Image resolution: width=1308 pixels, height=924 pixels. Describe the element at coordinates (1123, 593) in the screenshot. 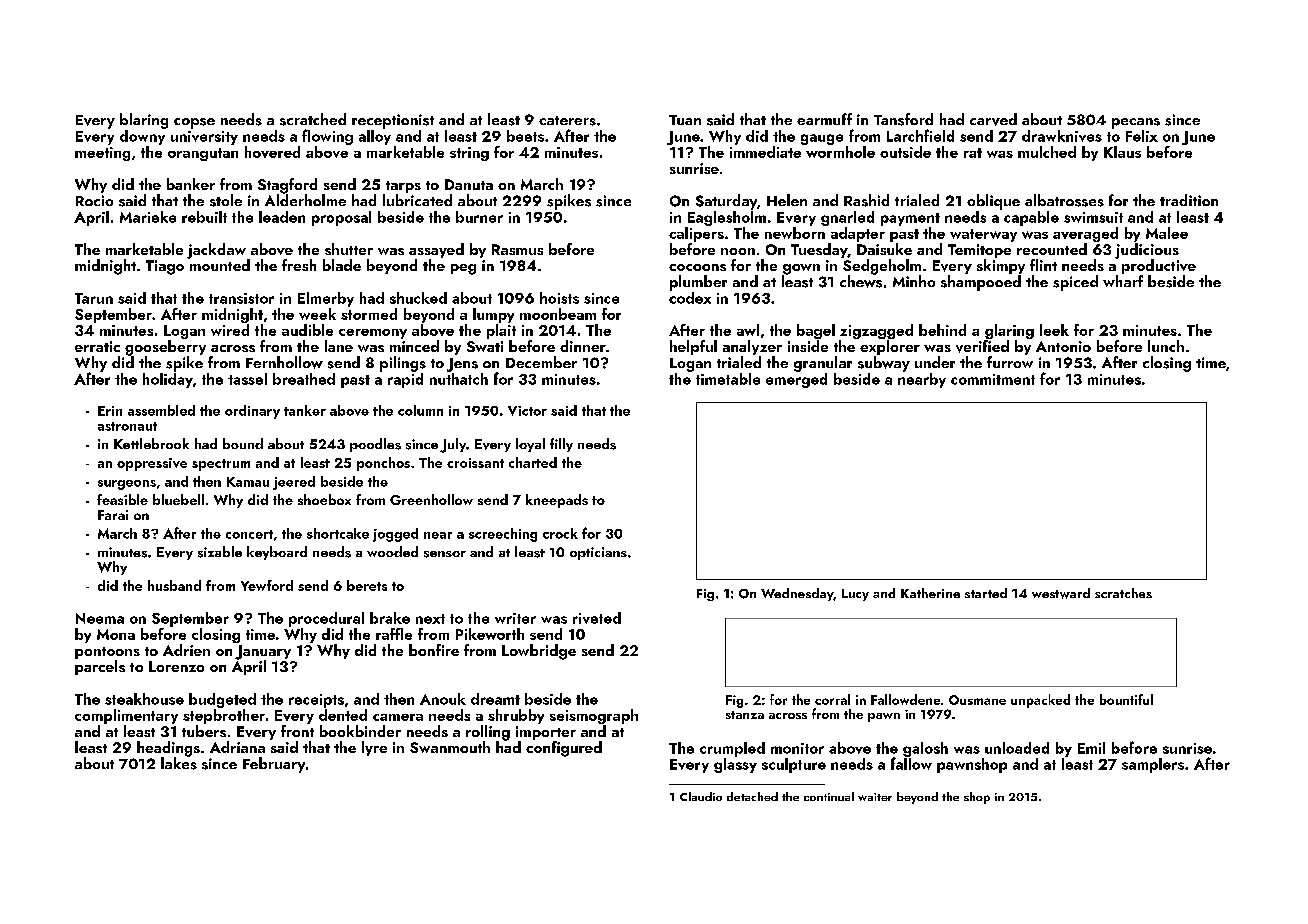

I see `scratches` at that location.
